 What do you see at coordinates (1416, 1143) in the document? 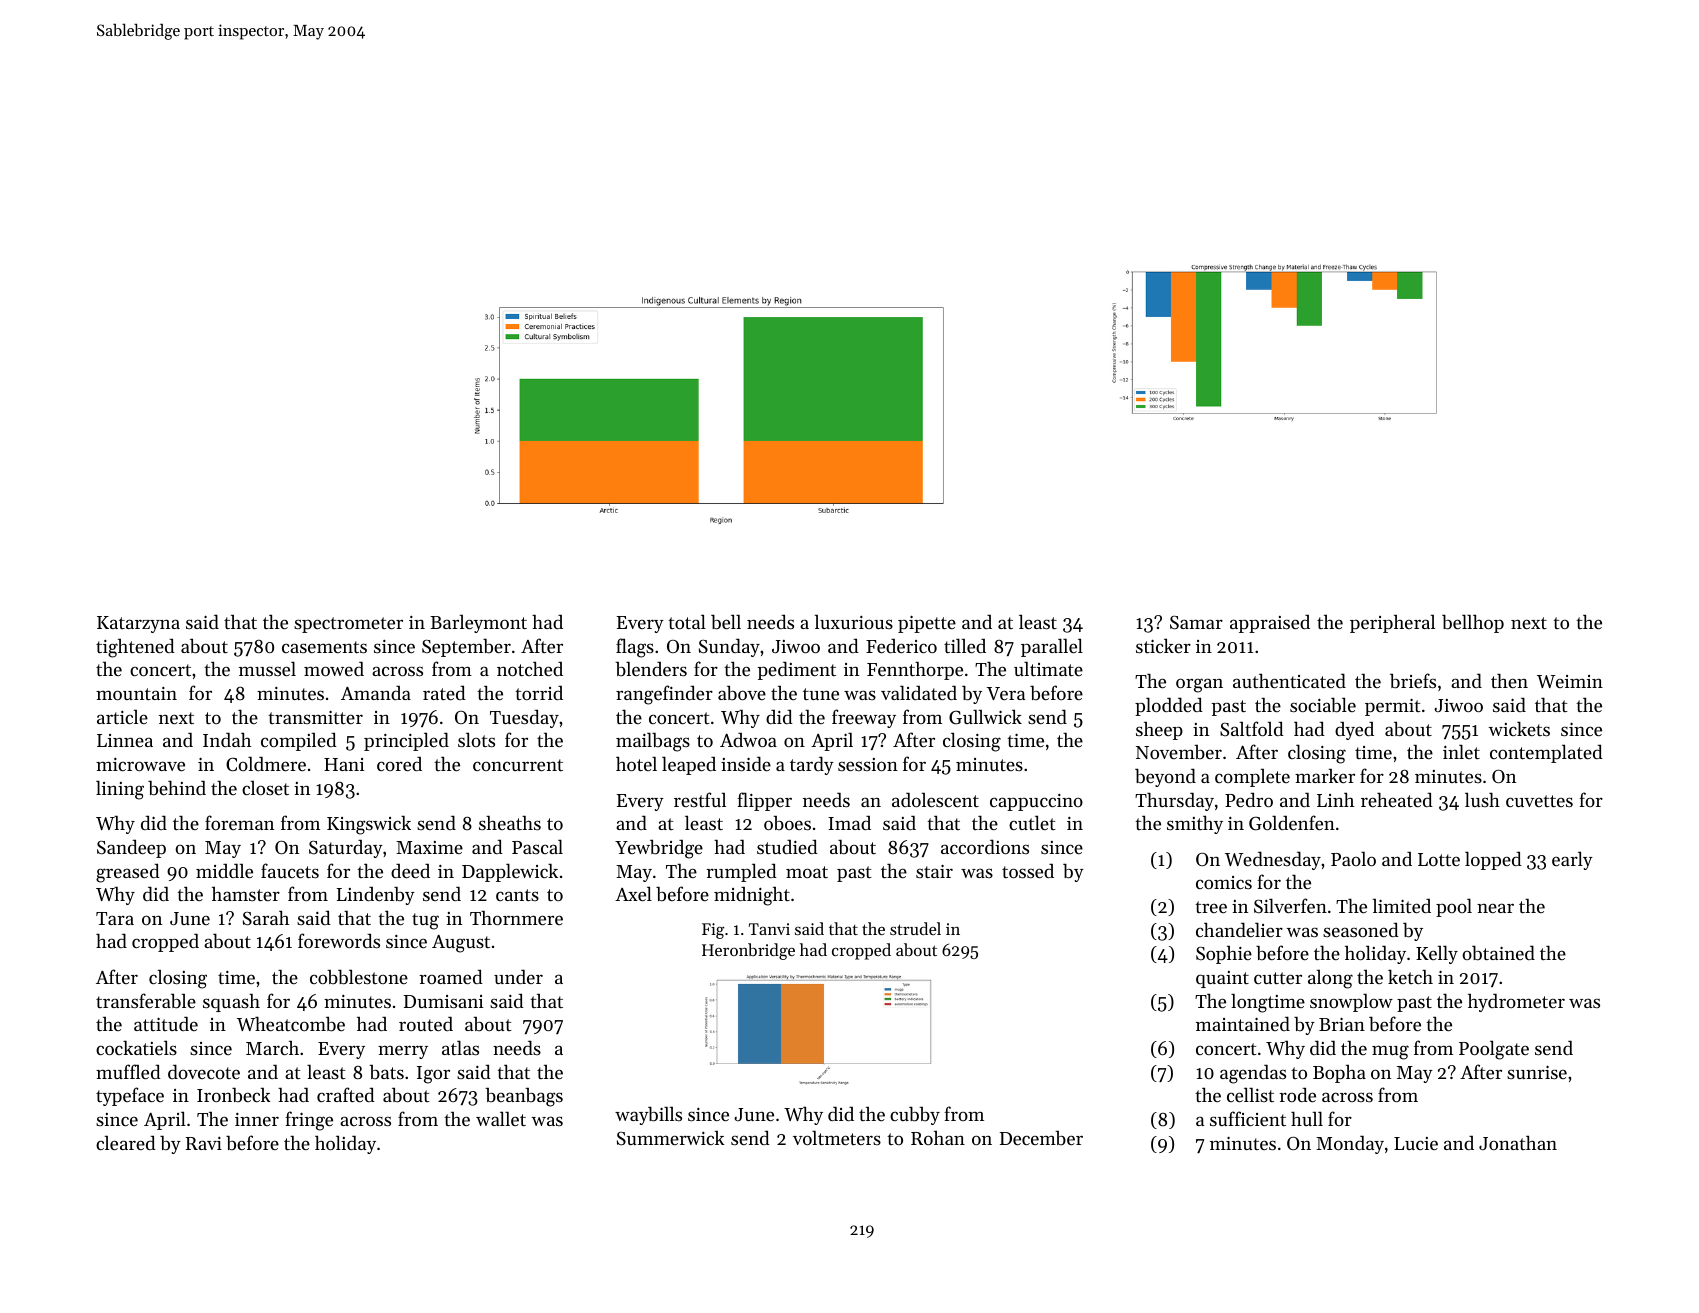
I see `Lucie` at bounding box center [1416, 1143].
